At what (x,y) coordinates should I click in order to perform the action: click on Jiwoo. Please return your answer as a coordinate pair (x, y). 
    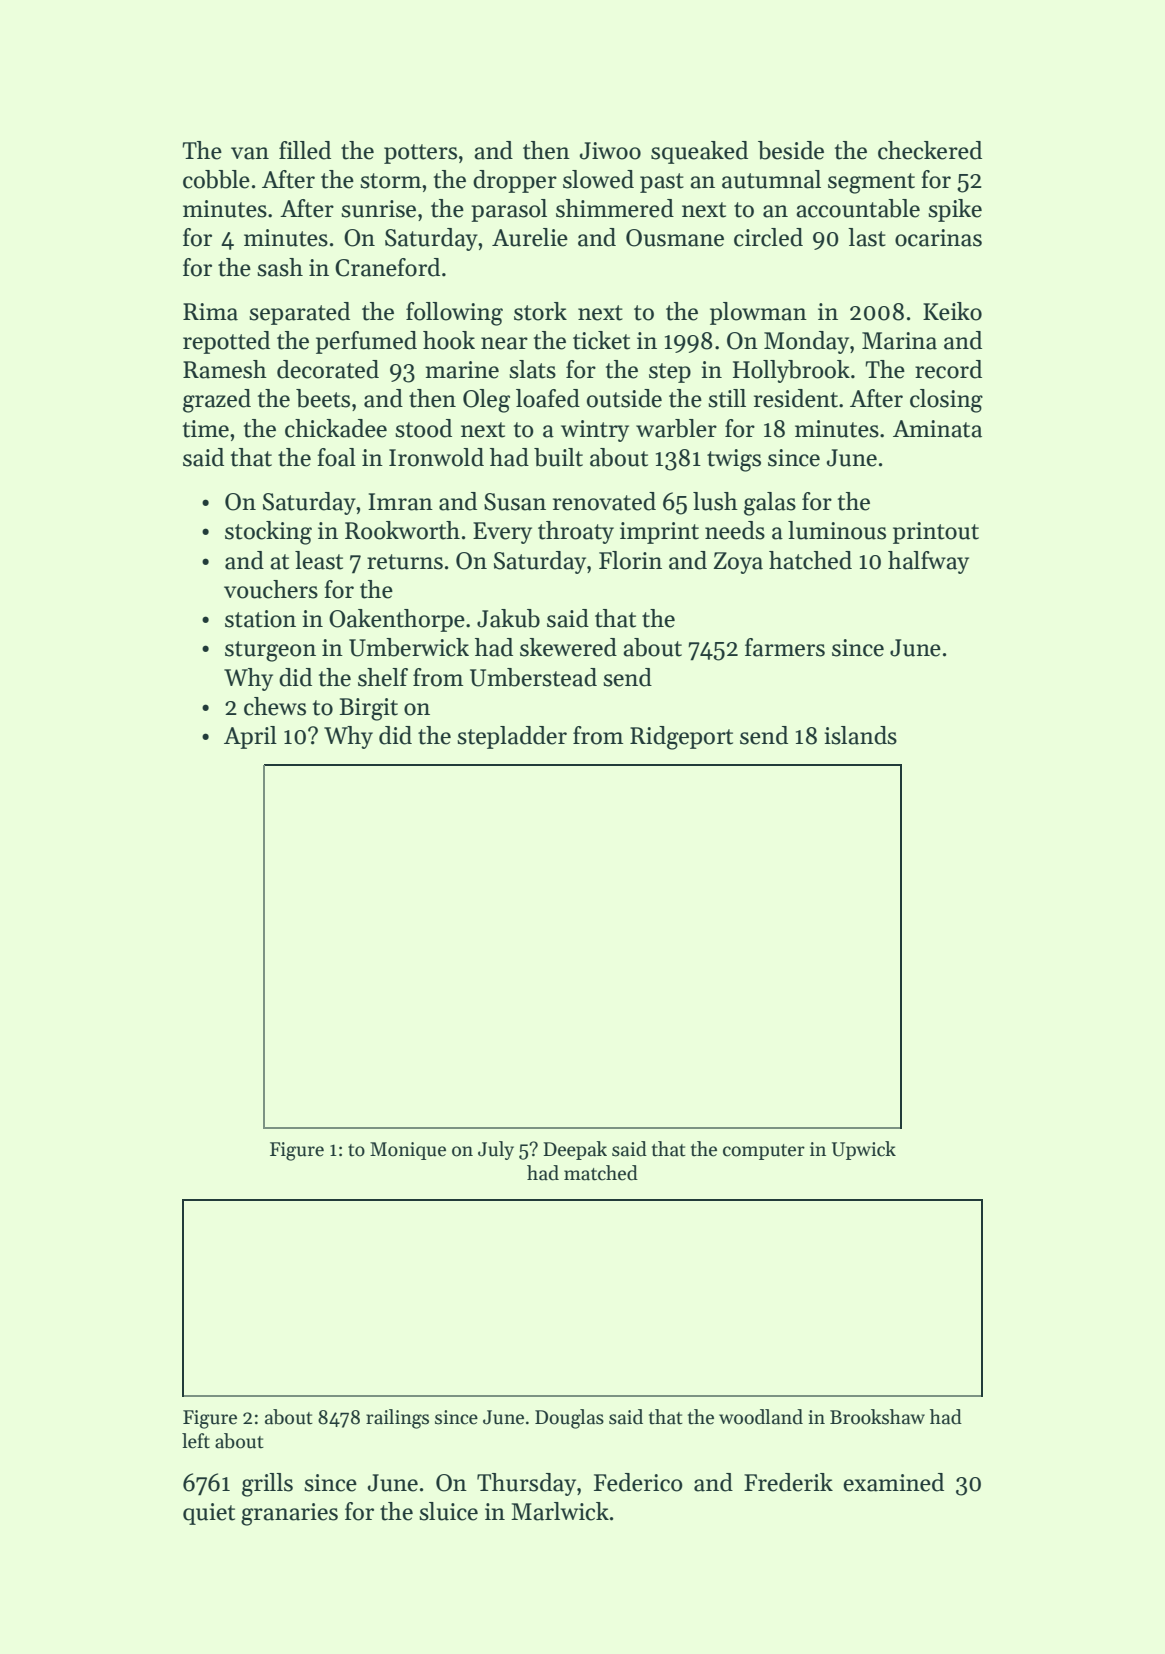
    Looking at the image, I should click on (610, 151).
